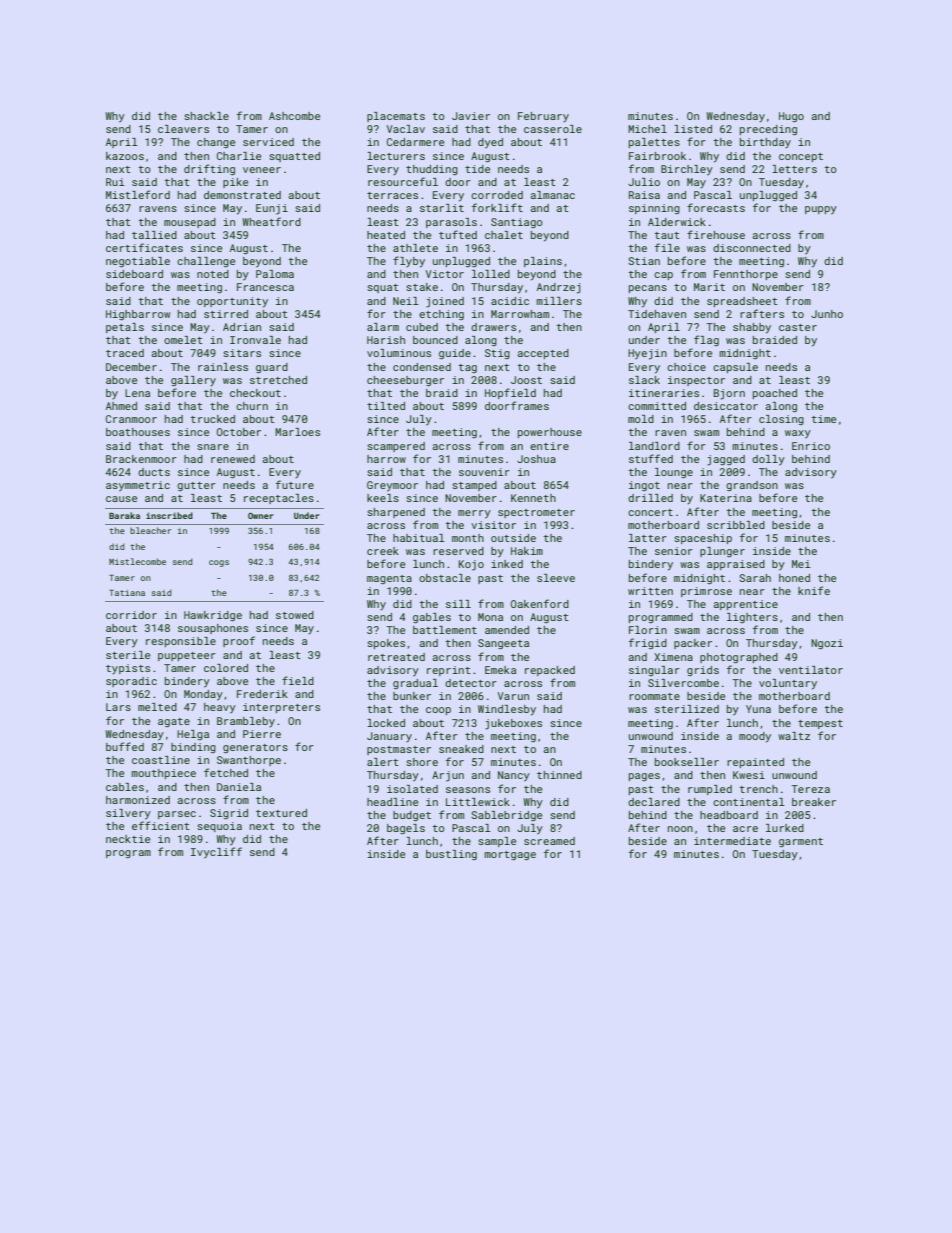 This image has width=952, height=1233. I want to click on shackle, so click(206, 116).
